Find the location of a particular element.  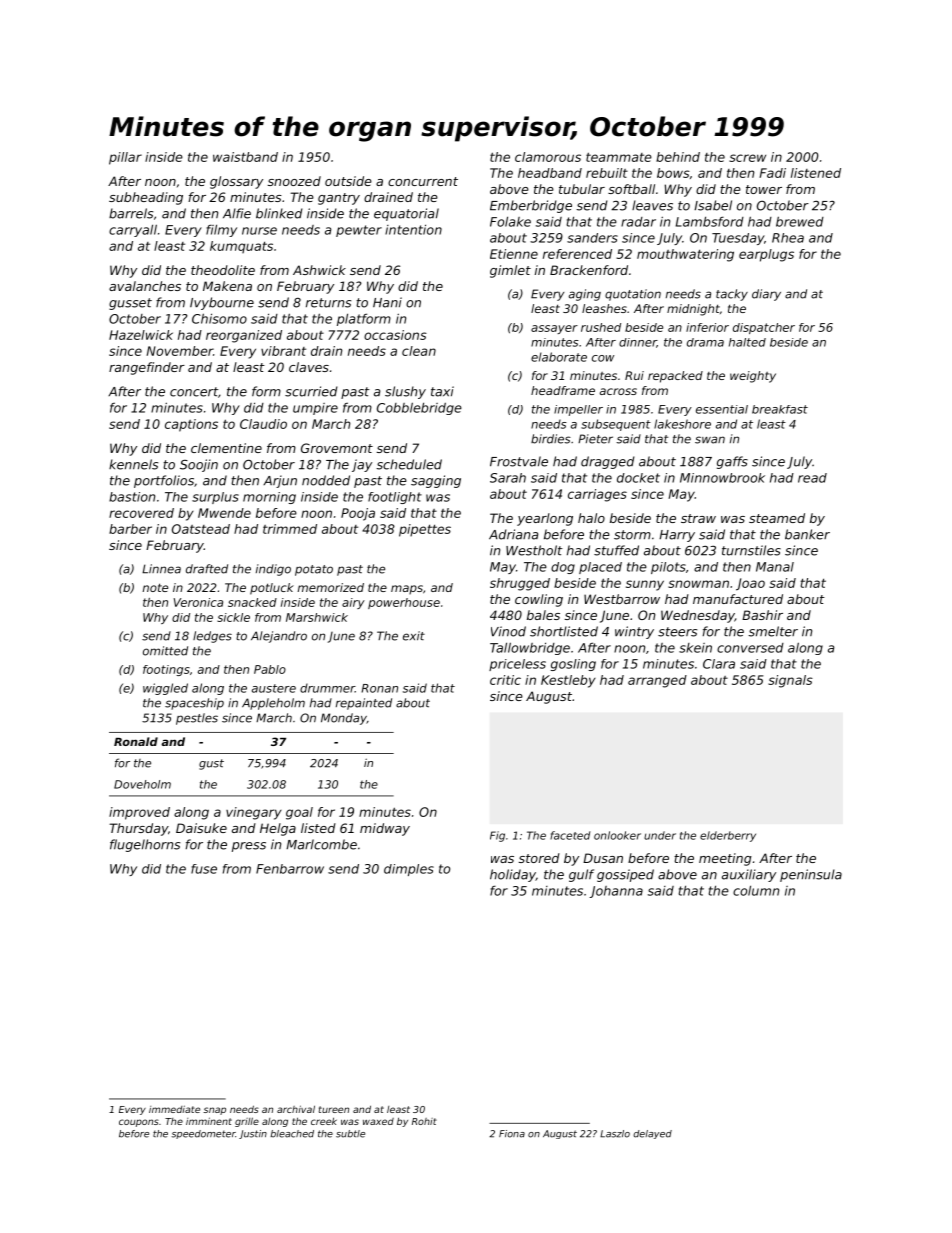

elderberry is located at coordinates (728, 836).
